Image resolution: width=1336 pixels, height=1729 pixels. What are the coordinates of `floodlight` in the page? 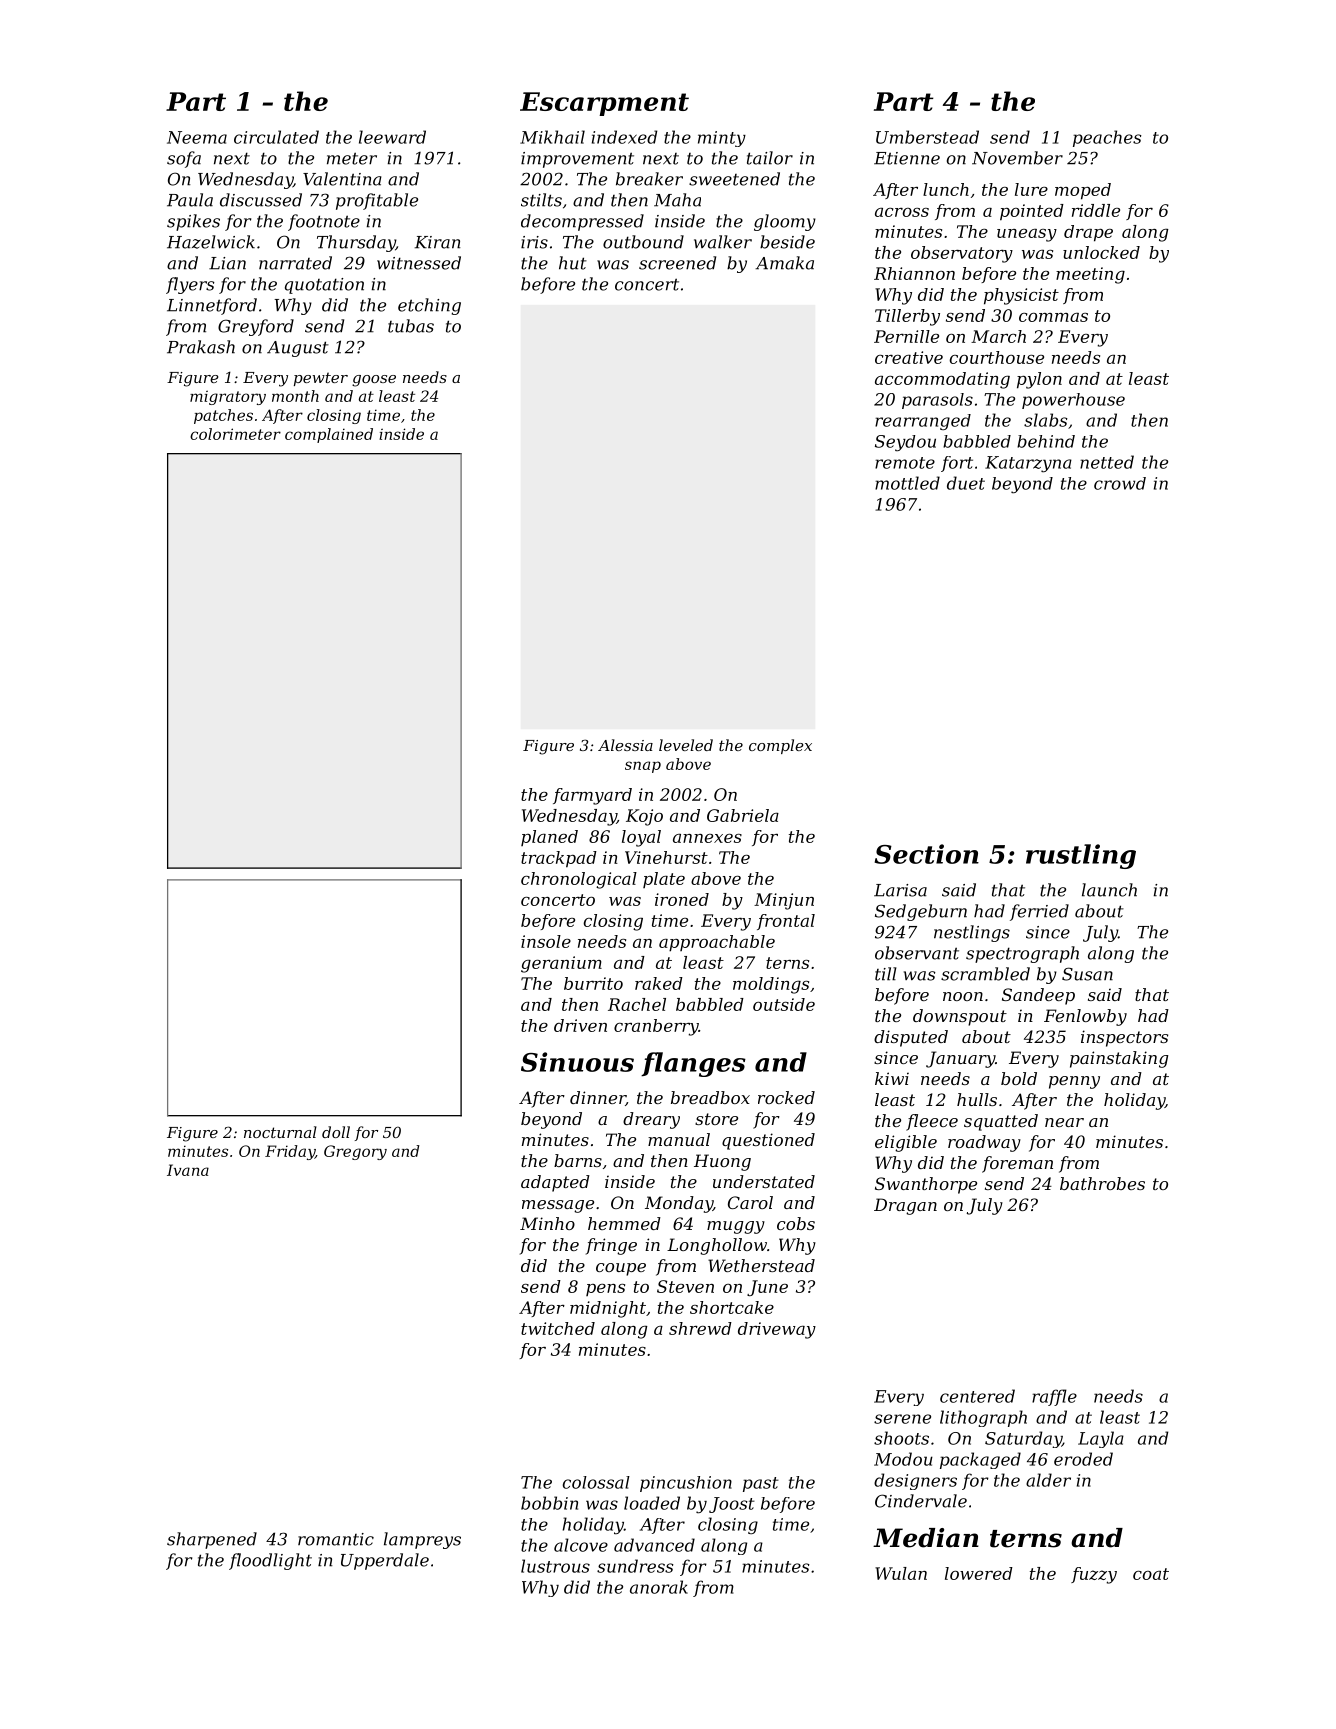 It's located at (270, 1561).
